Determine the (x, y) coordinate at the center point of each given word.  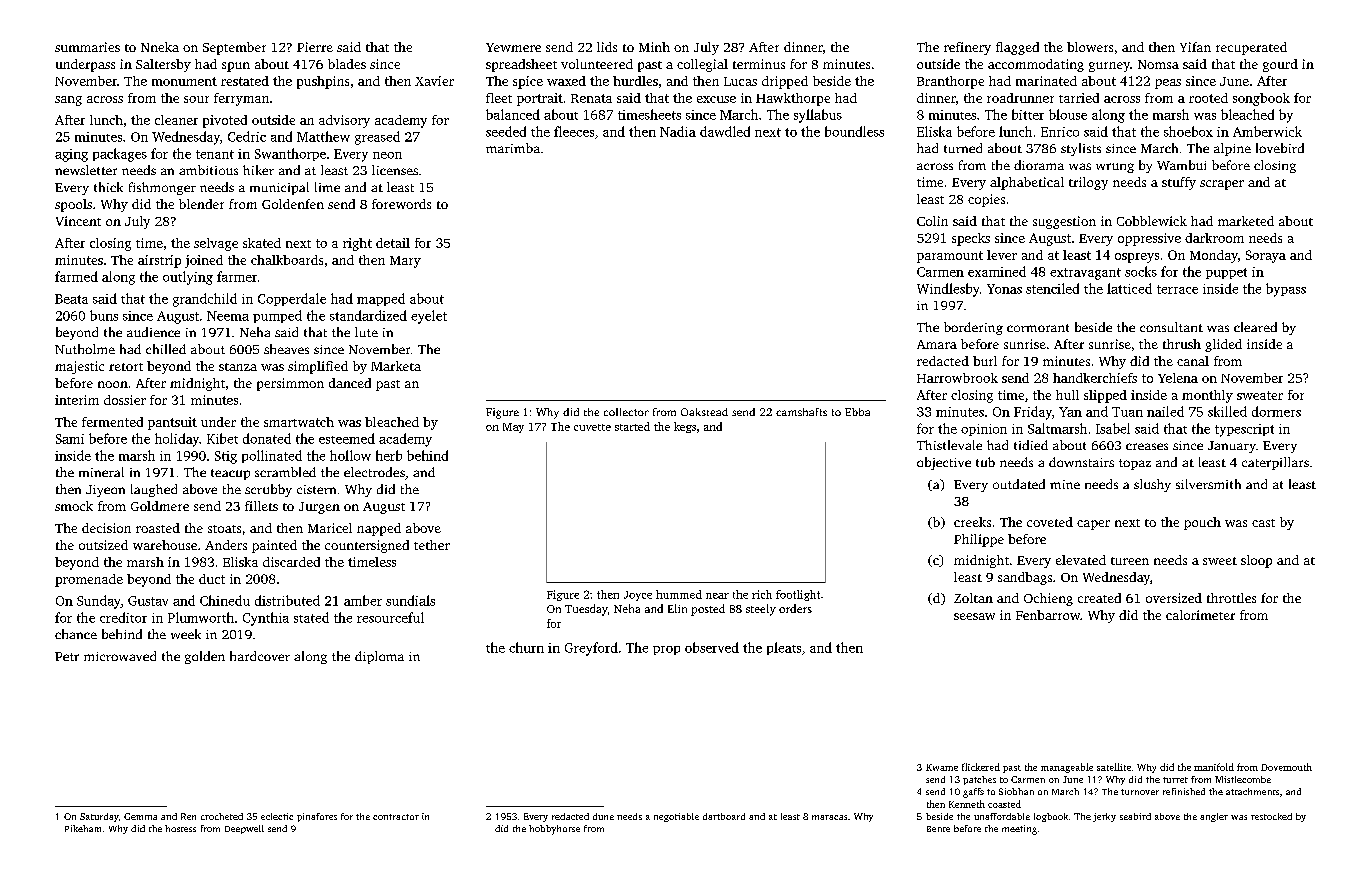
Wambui (1181, 165)
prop (666, 650)
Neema (228, 316)
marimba (513, 148)
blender (201, 204)
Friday (1033, 413)
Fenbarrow (1048, 615)
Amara (937, 344)
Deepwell (244, 829)
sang (68, 101)
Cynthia (266, 619)
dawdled (725, 131)
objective (944, 463)
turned (963, 148)
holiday (177, 440)
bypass (1286, 290)
